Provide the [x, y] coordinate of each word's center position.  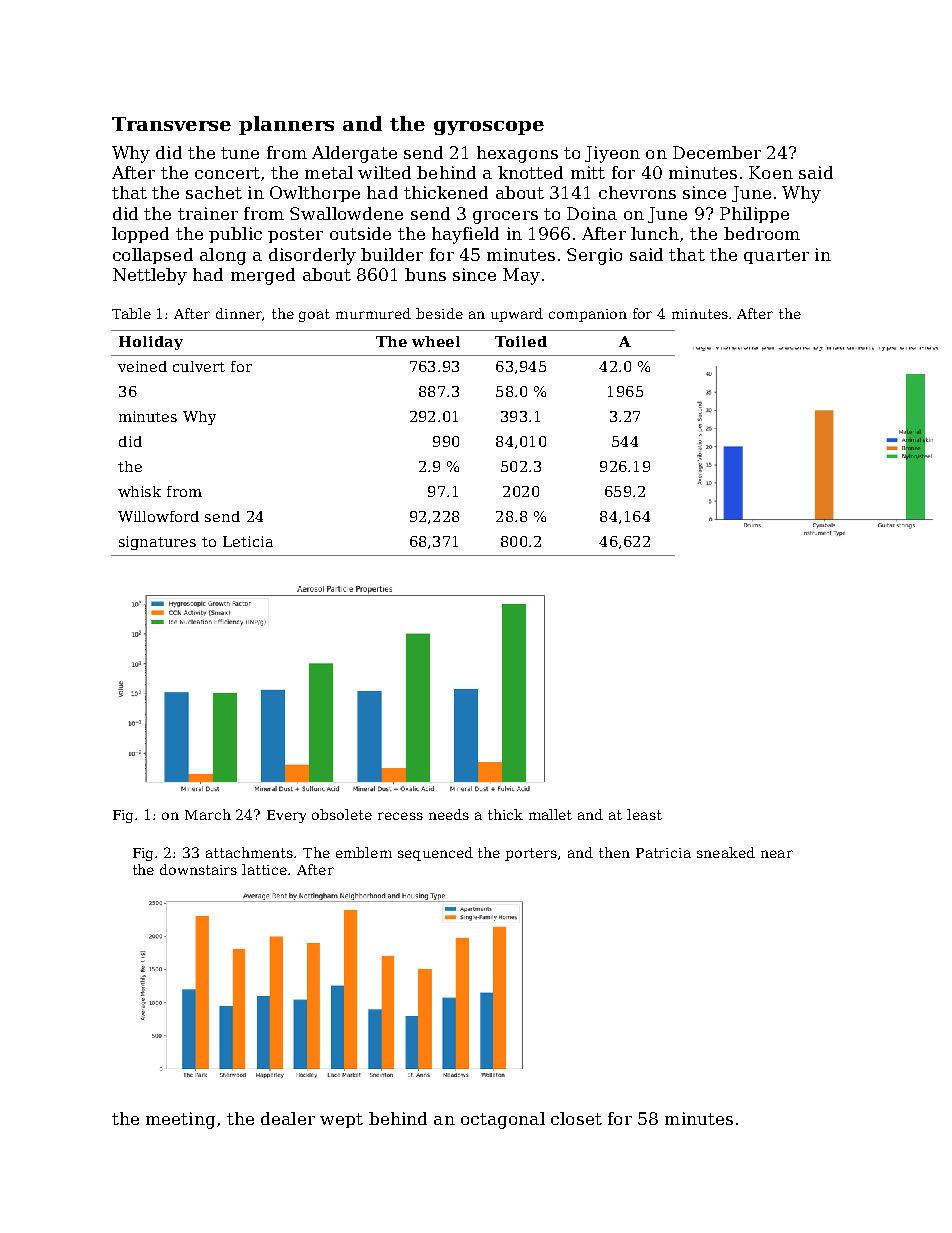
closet [576, 1118]
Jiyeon [612, 154]
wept [341, 1120]
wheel [436, 341]
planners [286, 125]
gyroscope [489, 128]
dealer [288, 1118]
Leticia [248, 541]
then [614, 852]
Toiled [521, 341]
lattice [264, 869]
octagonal [503, 1120]
